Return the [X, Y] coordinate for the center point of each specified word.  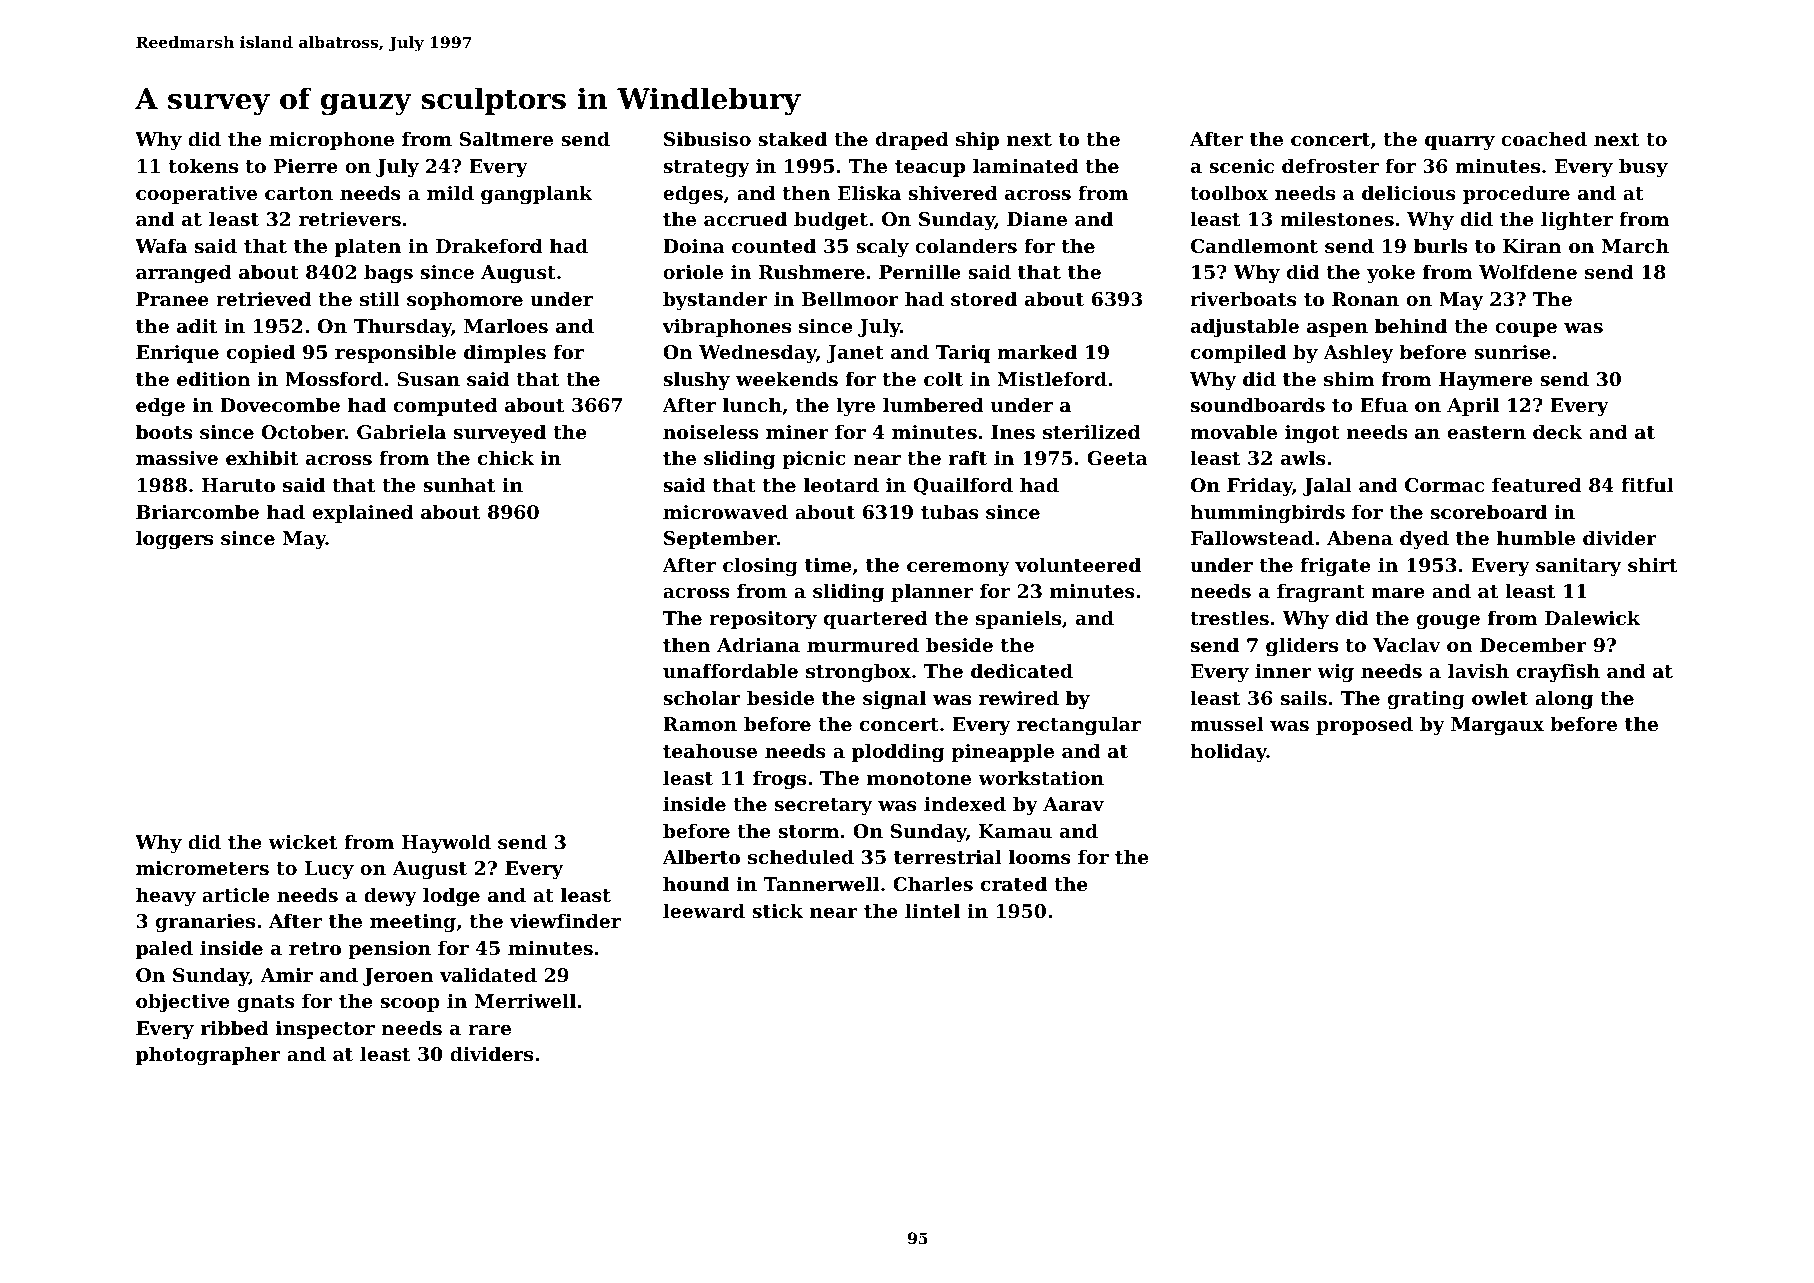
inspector [325, 1029]
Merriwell [525, 1000]
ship [977, 140]
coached [1544, 138]
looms [1040, 857]
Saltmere [506, 139]
